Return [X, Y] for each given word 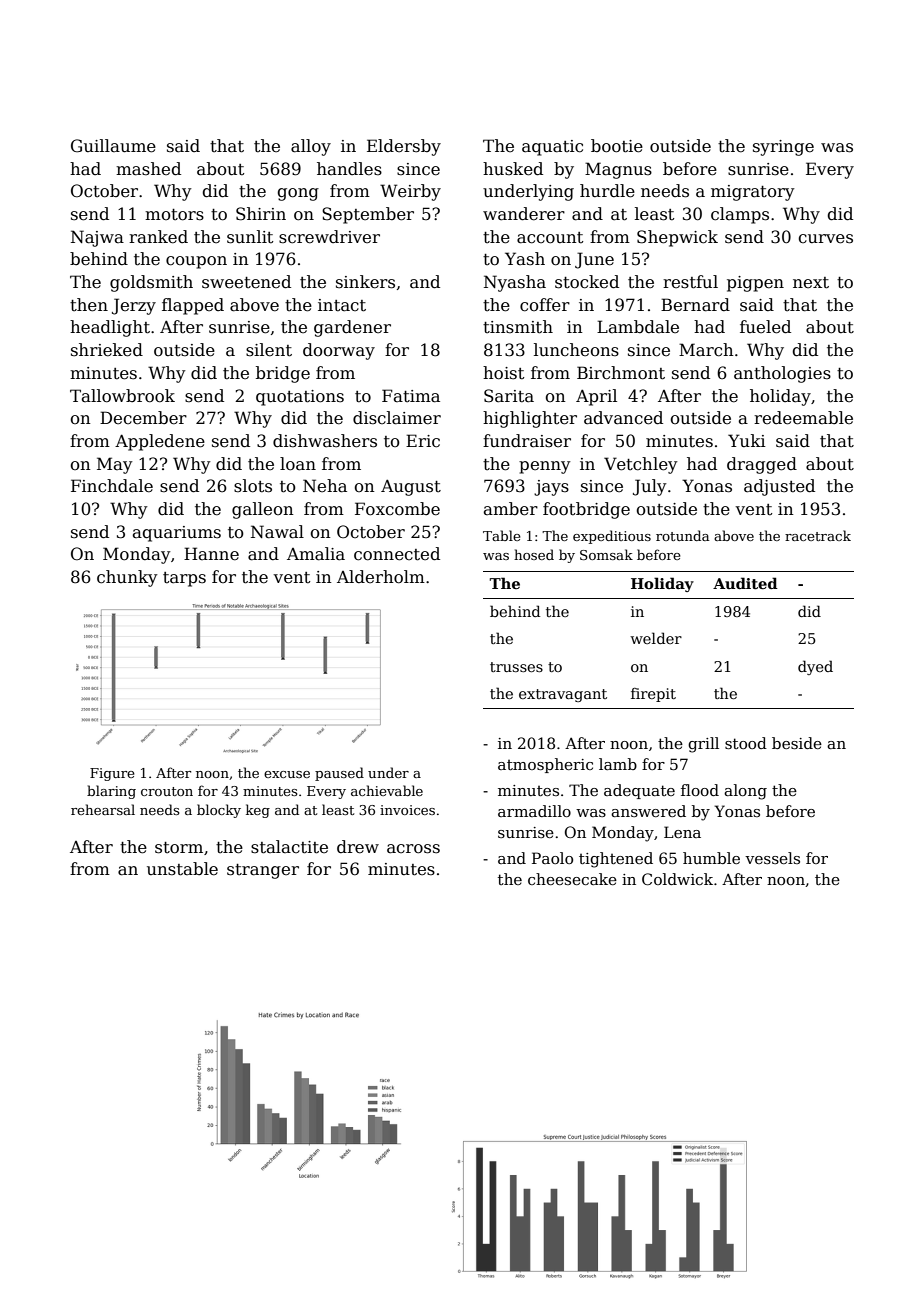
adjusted [779, 487]
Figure [112, 774]
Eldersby [404, 147]
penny [545, 467]
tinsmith [518, 327]
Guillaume [113, 146]
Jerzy [134, 306]
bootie [617, 146]
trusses [516, 667]
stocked [587, 282]
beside [797, 743]
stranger [263, 871]
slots [253, 486]
